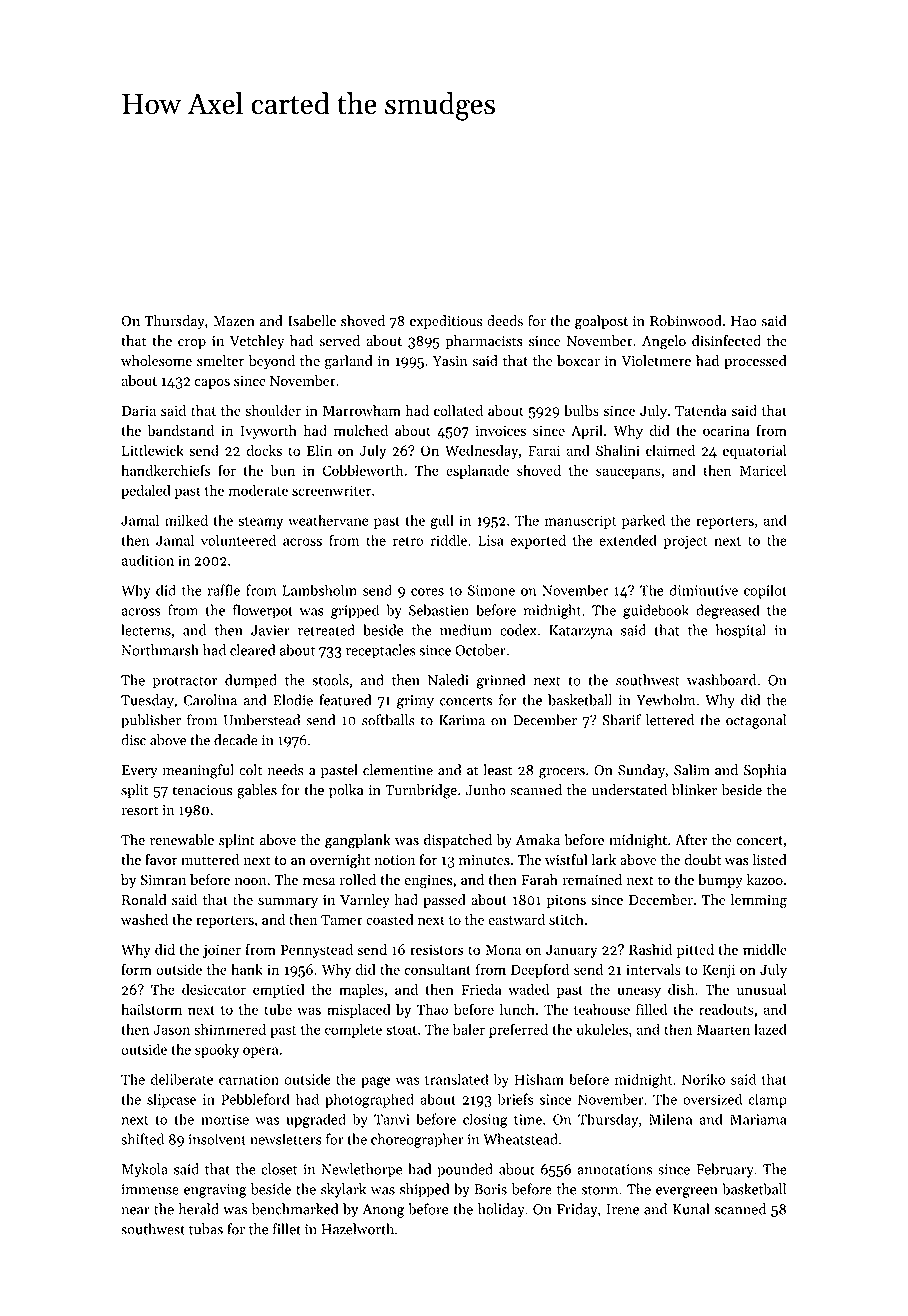  Describe the element at coordinates (156, 360) in the screenshot. I see `wholesome` at that location.
